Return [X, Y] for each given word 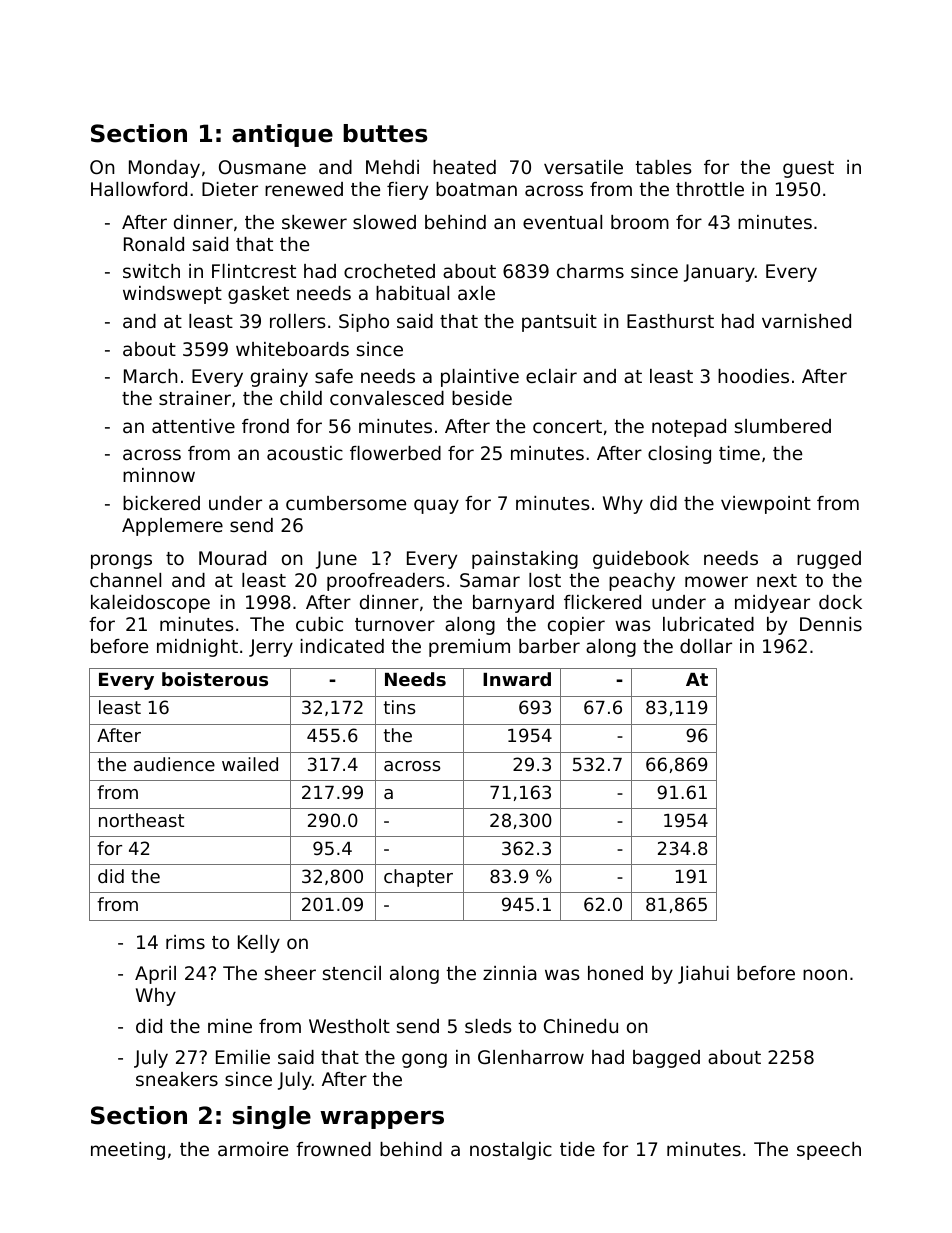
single [272, 1117]
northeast [141, 820]
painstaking [525, 560]
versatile [583, 167]
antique [282, 135]
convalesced [387, 398]
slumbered [783, 426]
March [150, 376]
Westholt [349, 1026]
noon [825, 974]
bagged [666, 1059]
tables [663, 167]
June [336, 560]
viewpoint [766, 505]
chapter [418, 878]
